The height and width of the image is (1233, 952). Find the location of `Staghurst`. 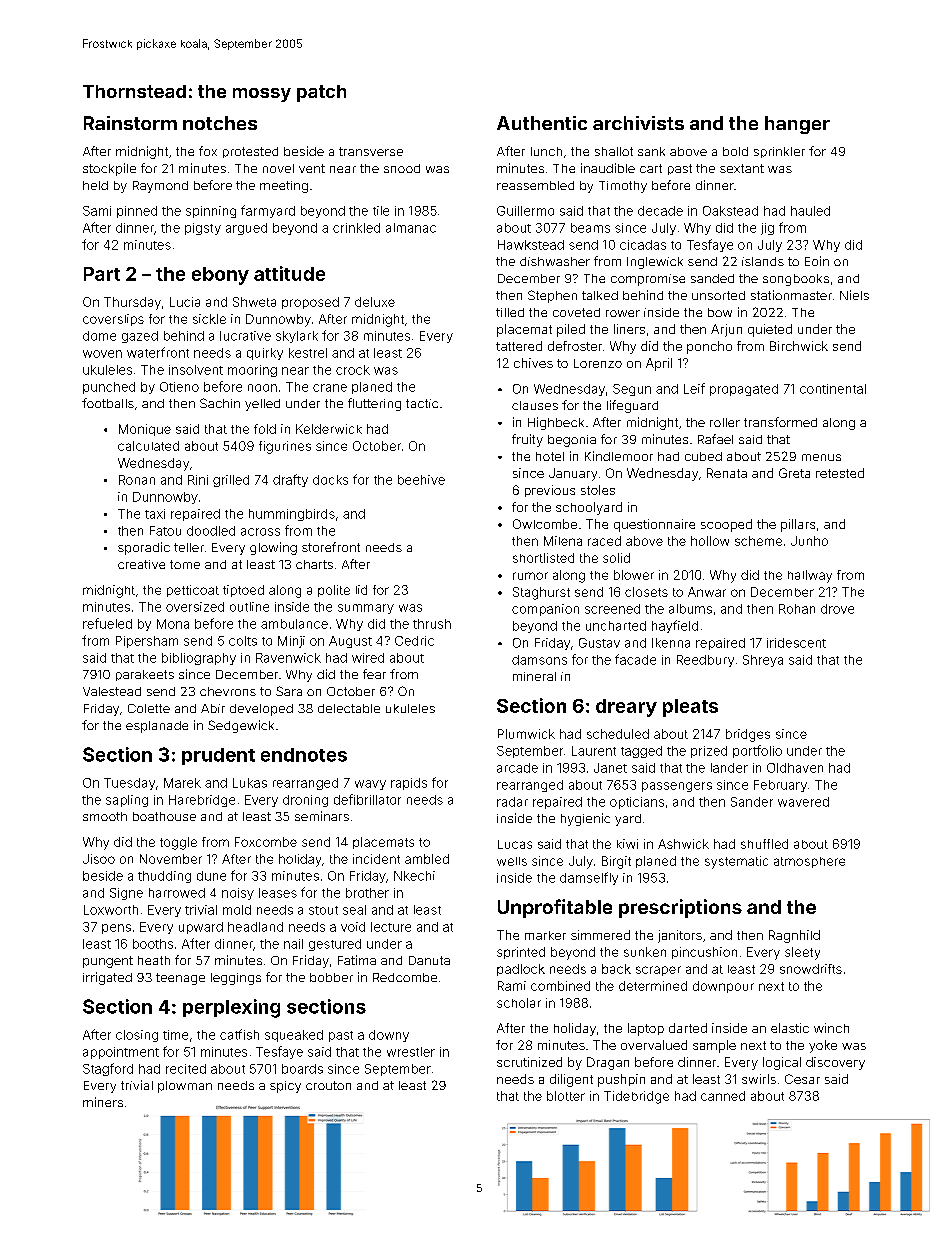

Staghurst is located at coordinates (541, 593).
